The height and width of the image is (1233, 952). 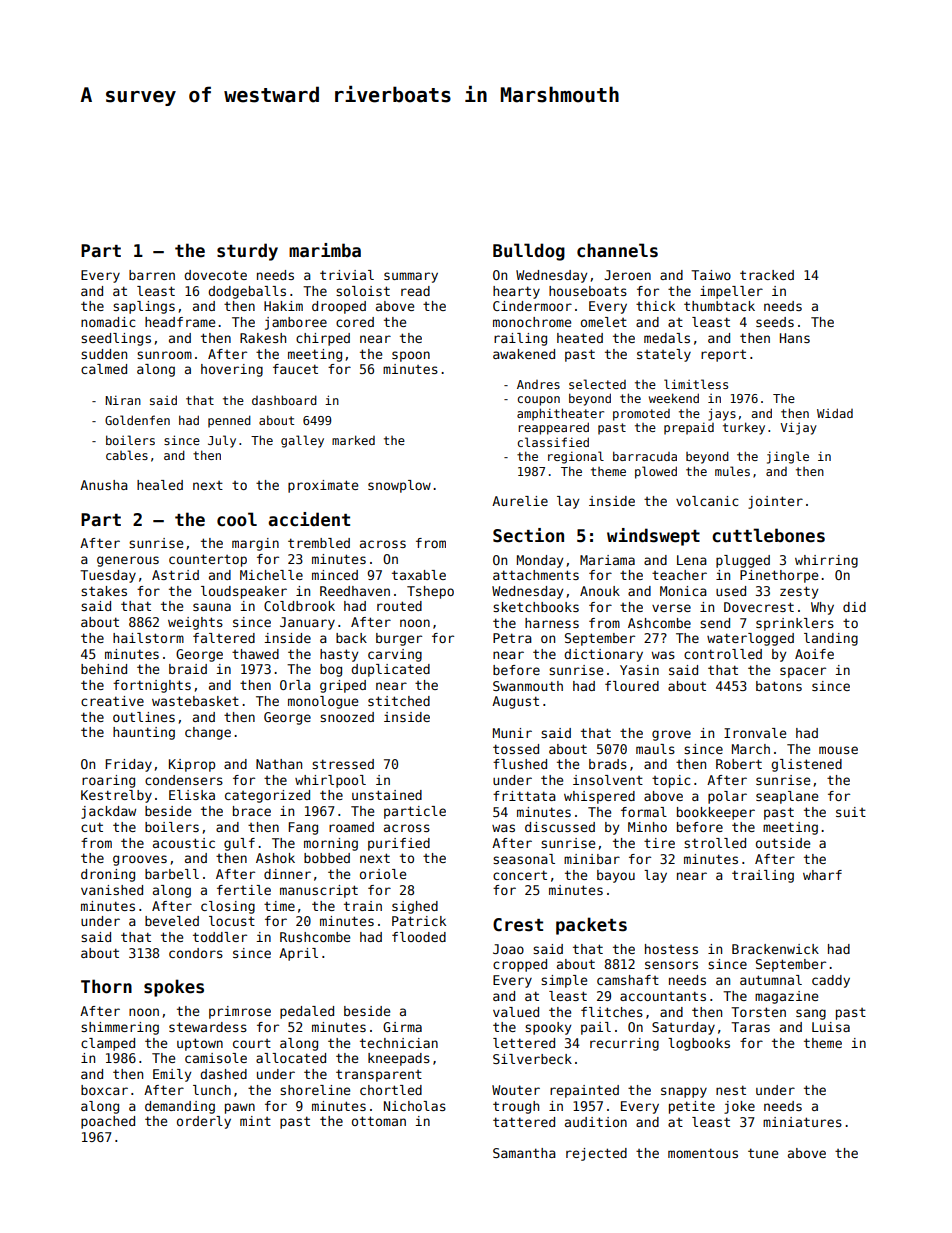 I want to click on accountants, so click(x=663, y=996).
